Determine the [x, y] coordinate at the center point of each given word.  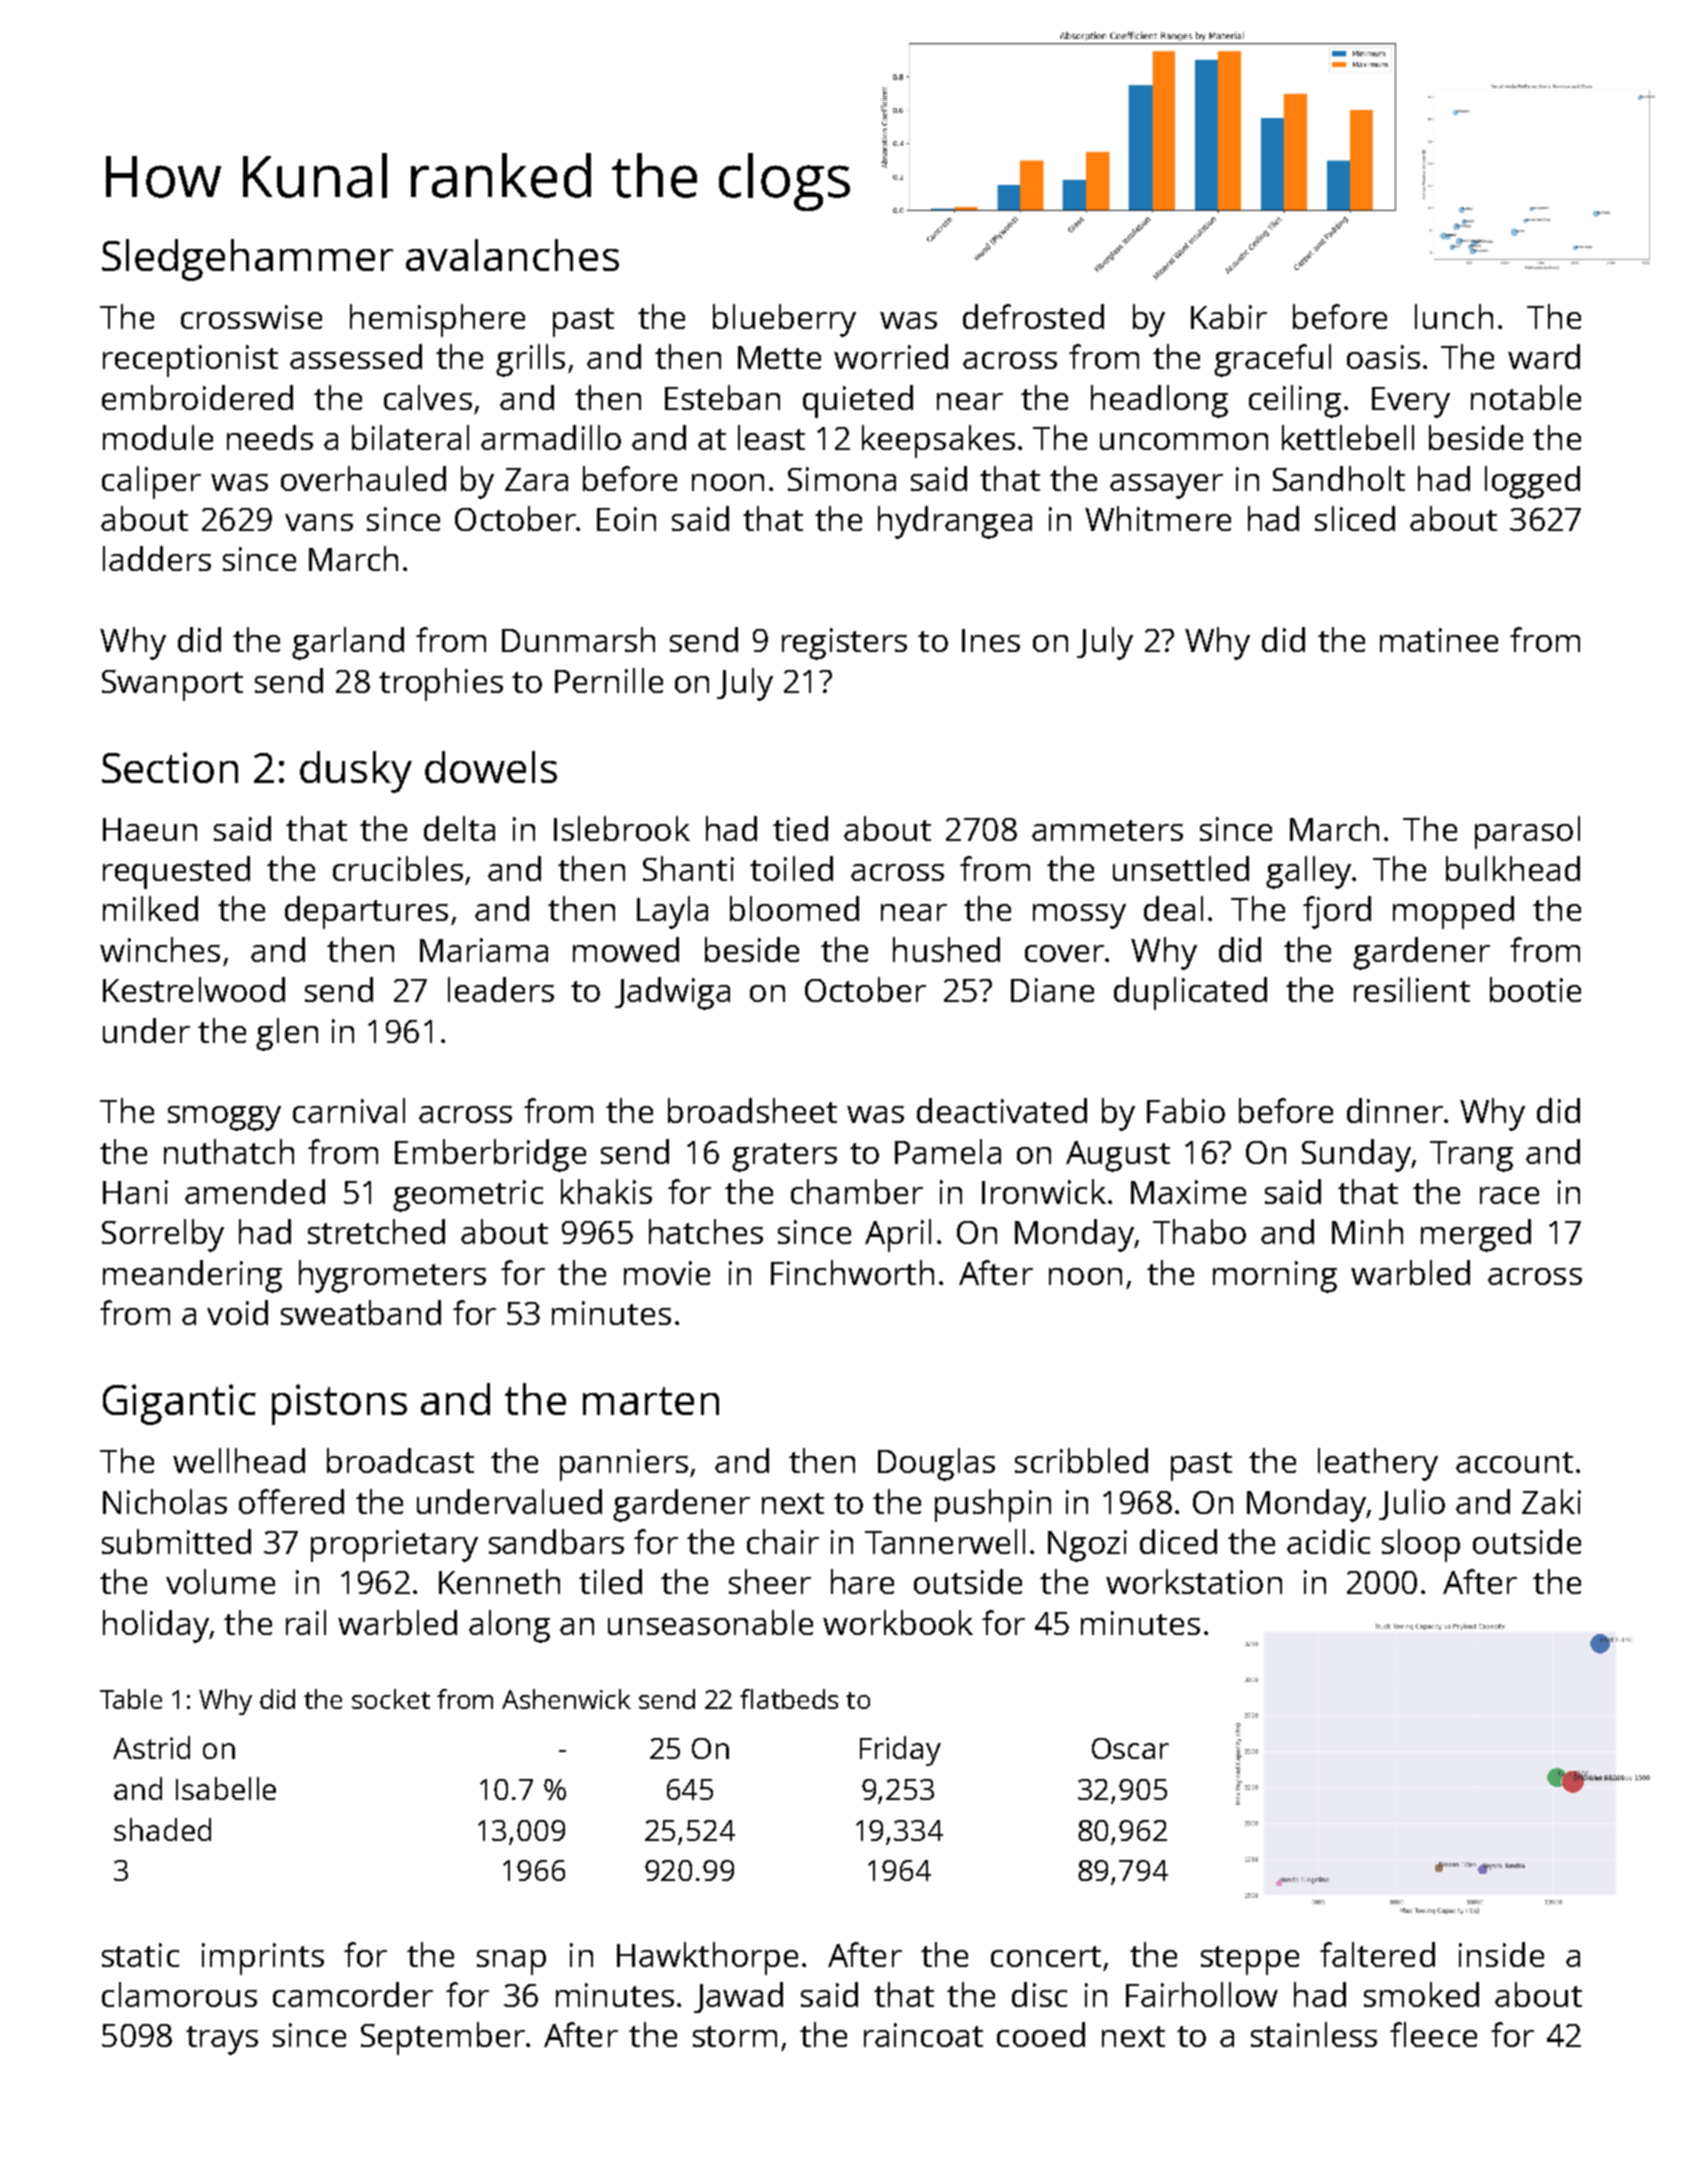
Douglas [936, 1464]
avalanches [512, 255]
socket [391, 1699]
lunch [1454, 316]
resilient [1412, 989]
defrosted [1033, 316]
